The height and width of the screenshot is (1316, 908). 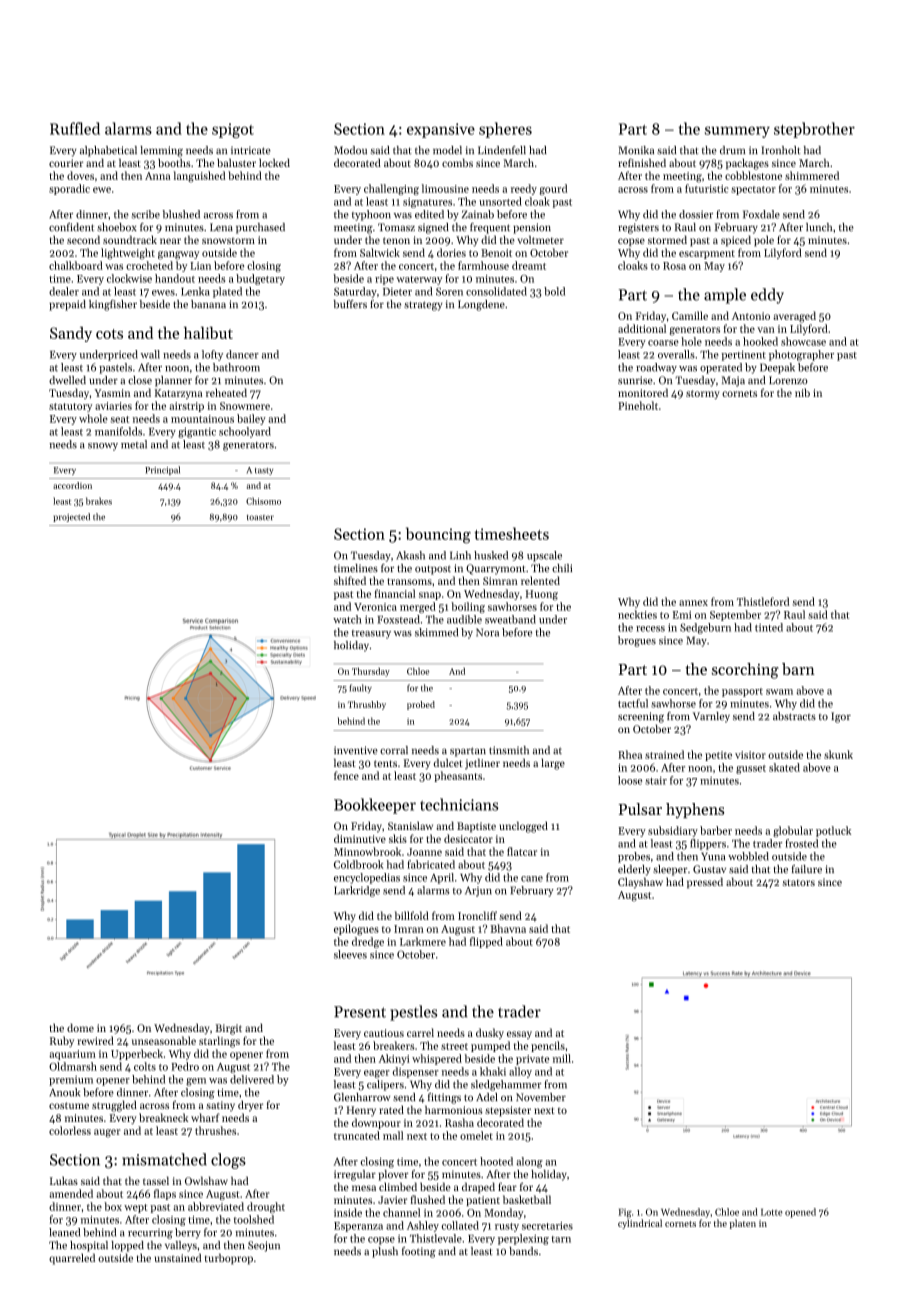 What do you see at coordinates (673, 831) in the screenshot?
I see `subsidiary` at bounding box center [673, 831].
